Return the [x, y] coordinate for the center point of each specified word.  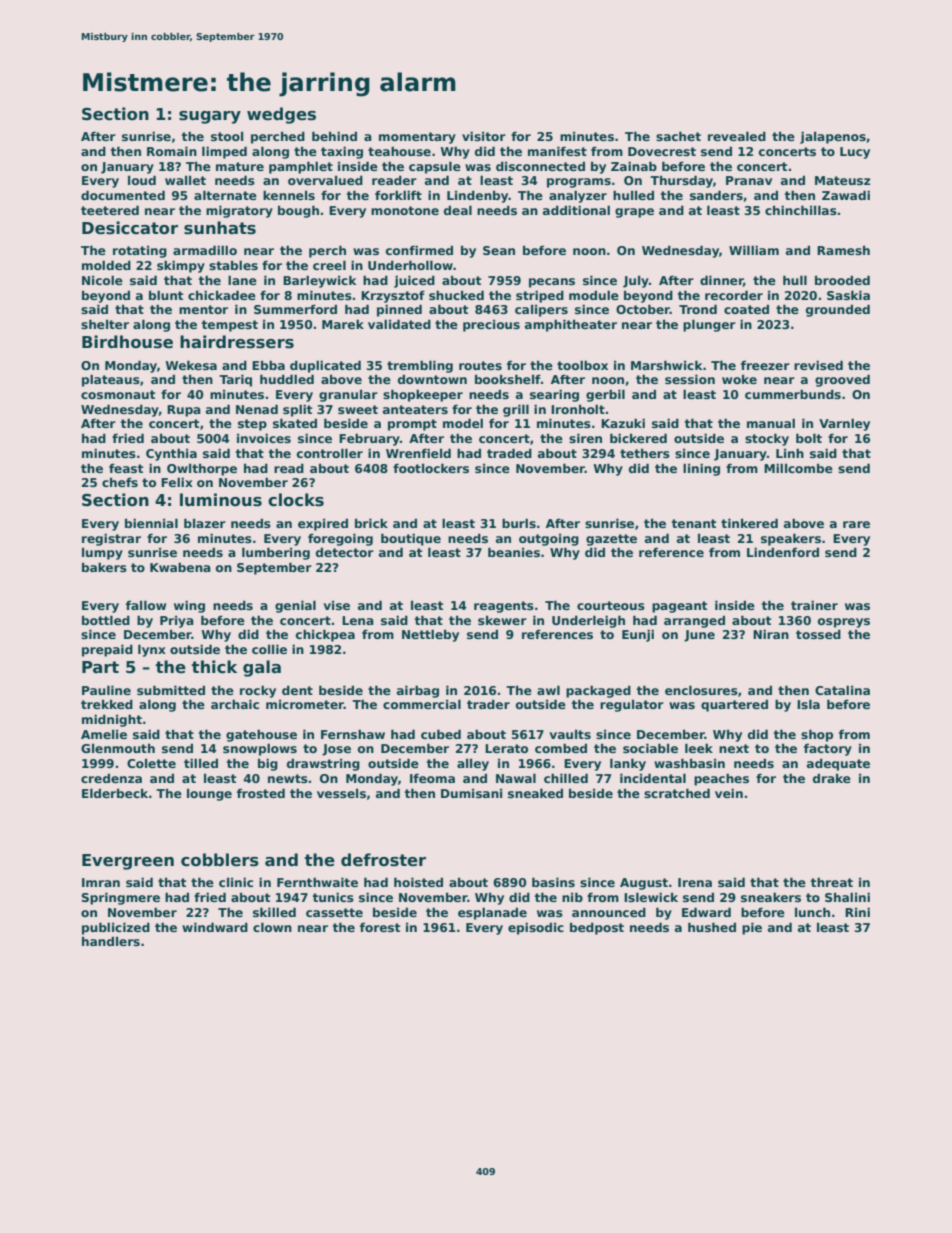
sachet [678, 136]
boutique [411, 539]
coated [746, 309]
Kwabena [180, 567]
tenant [694, 523]
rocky [258, 691]
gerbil [605, 395]
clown [272, 927]
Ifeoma [432, 778]
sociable [650, 748]
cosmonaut [118, 394]
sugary [210, 117]
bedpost [597, 928]
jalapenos [833, 137]
